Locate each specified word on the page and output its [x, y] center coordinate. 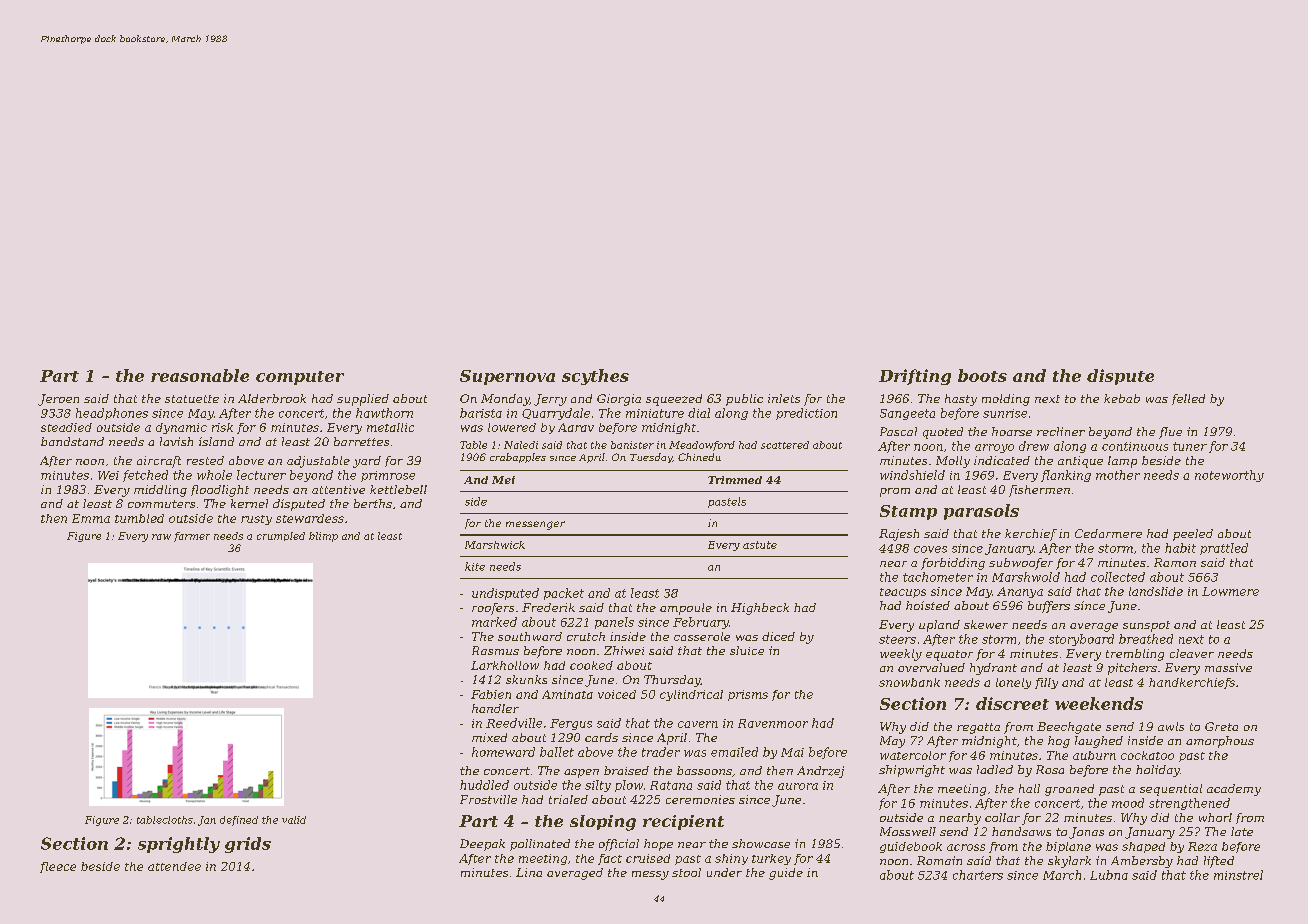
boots [982, 375]
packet [564, 594]
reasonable [200, 375]
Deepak [482, 845]
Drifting [915, 377]
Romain [939, 860]
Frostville [488, 799]
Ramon [1175, 562]
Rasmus [495, 650]
